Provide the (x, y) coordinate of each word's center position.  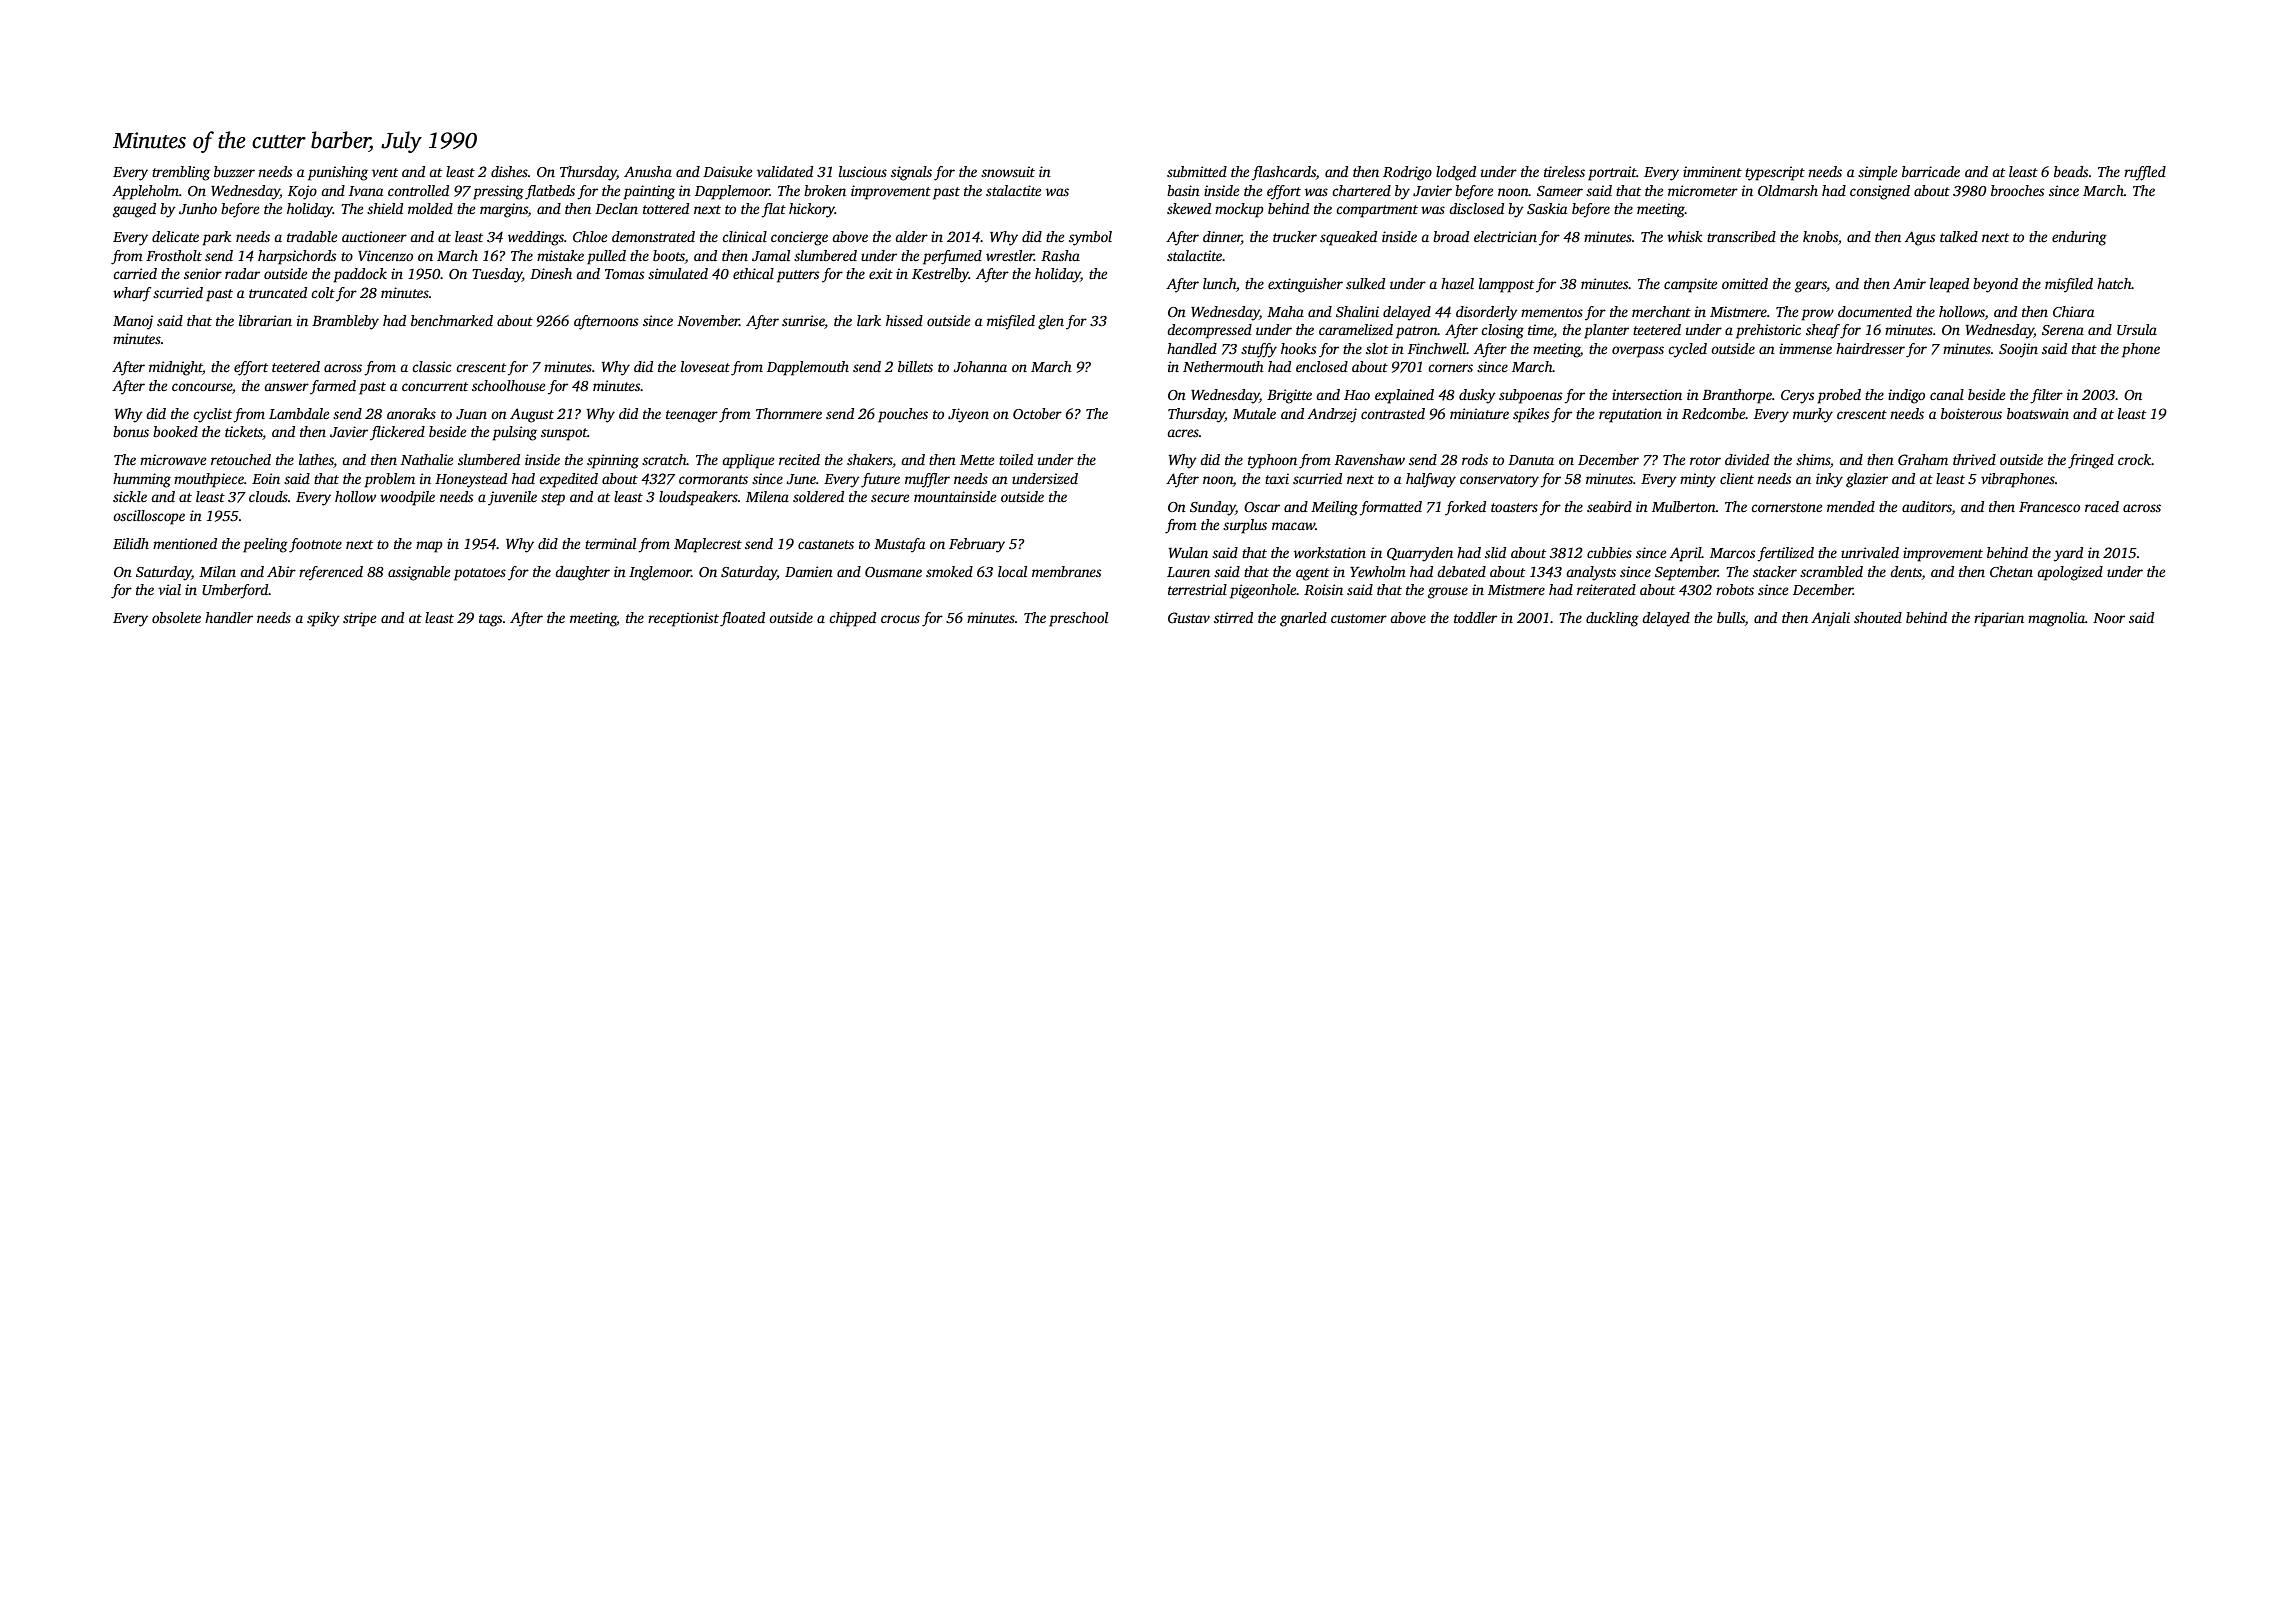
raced (2102, 506)
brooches (2017, 190)
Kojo (302, 192)
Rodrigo (1407, 173)
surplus (1245, 526)
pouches (903, 415)
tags (490, 620)
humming (142, 480)
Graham (1923, 459)
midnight (176, 368)
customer (1359, 618)
